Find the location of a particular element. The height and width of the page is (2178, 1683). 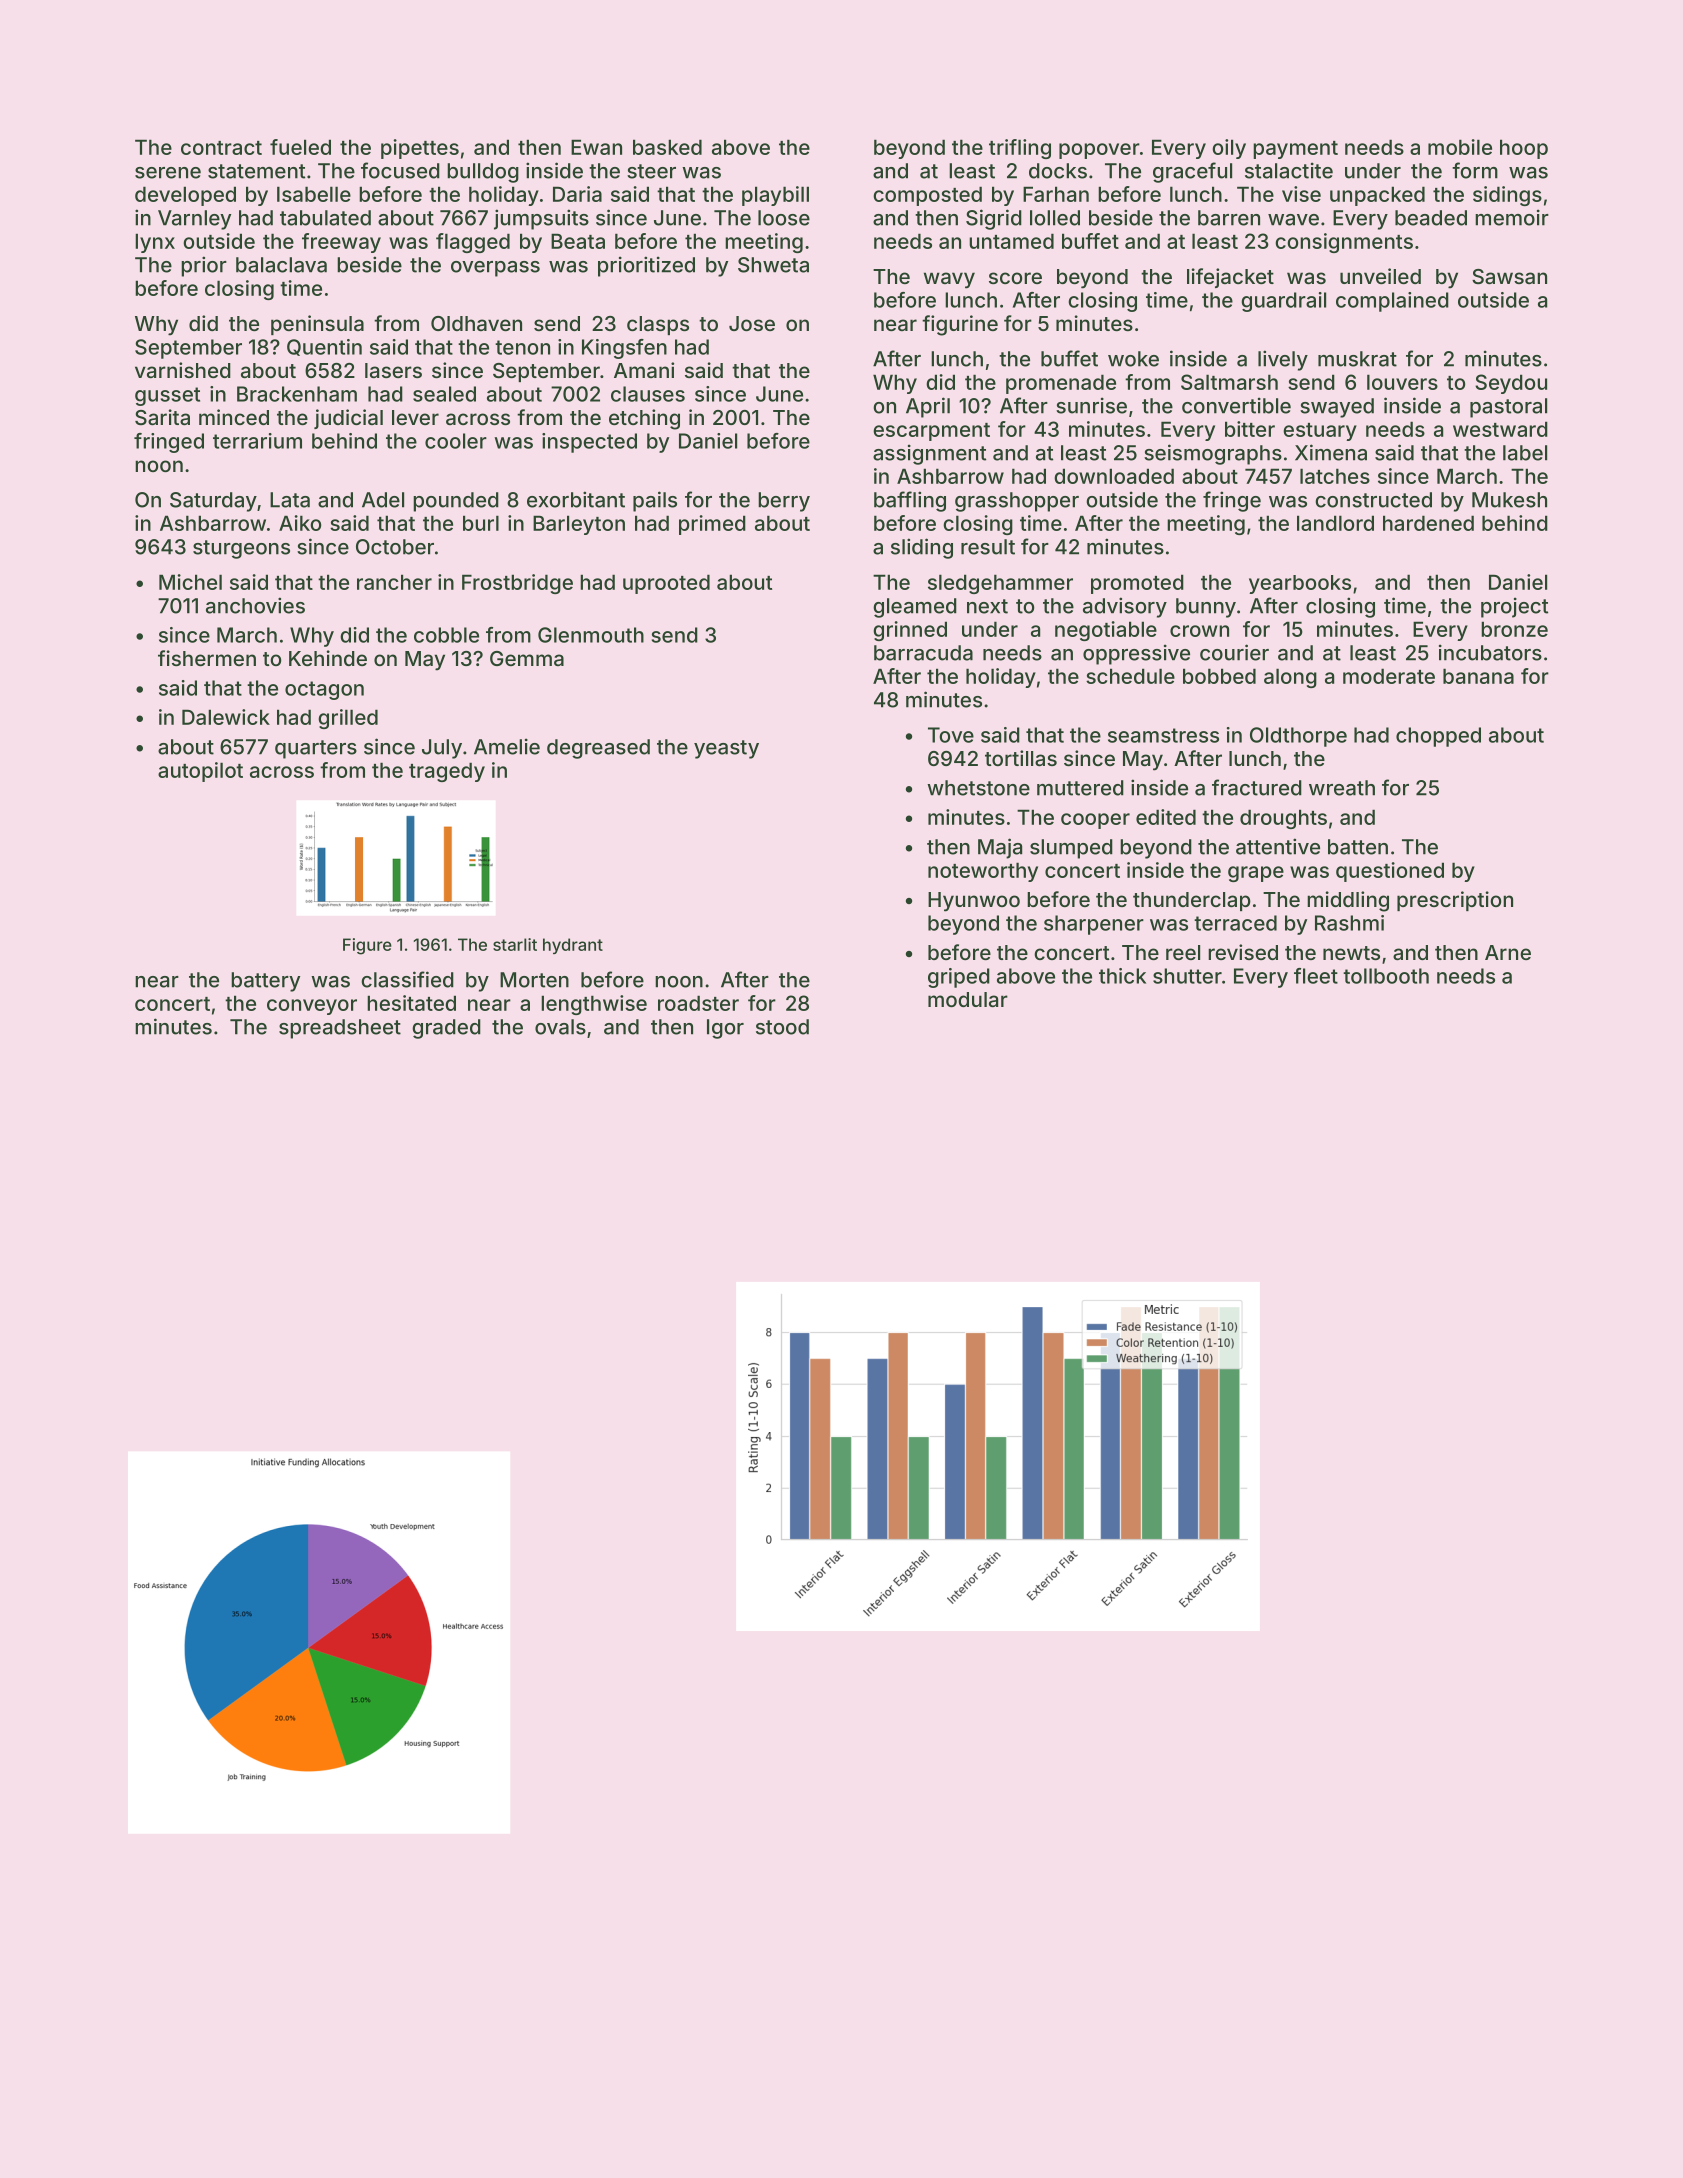

basked is located at coordinates (667, 147).
